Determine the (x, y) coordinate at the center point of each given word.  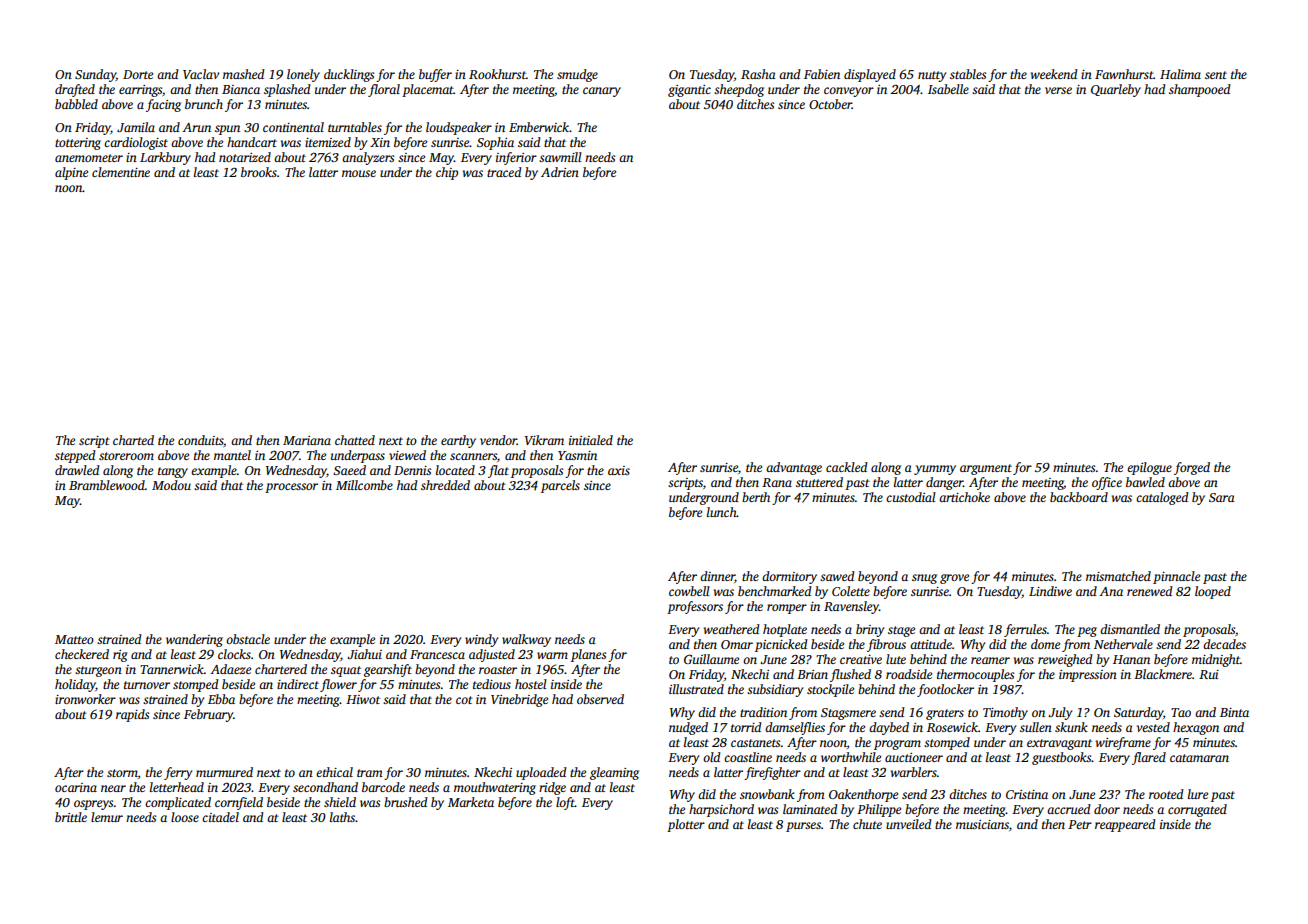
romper (787, 609)
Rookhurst (497, 74)
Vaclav (201, 74)
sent (1216, 75)
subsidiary (775, 690)
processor (291, 488)
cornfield (239, 803)
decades (1224, 644)
